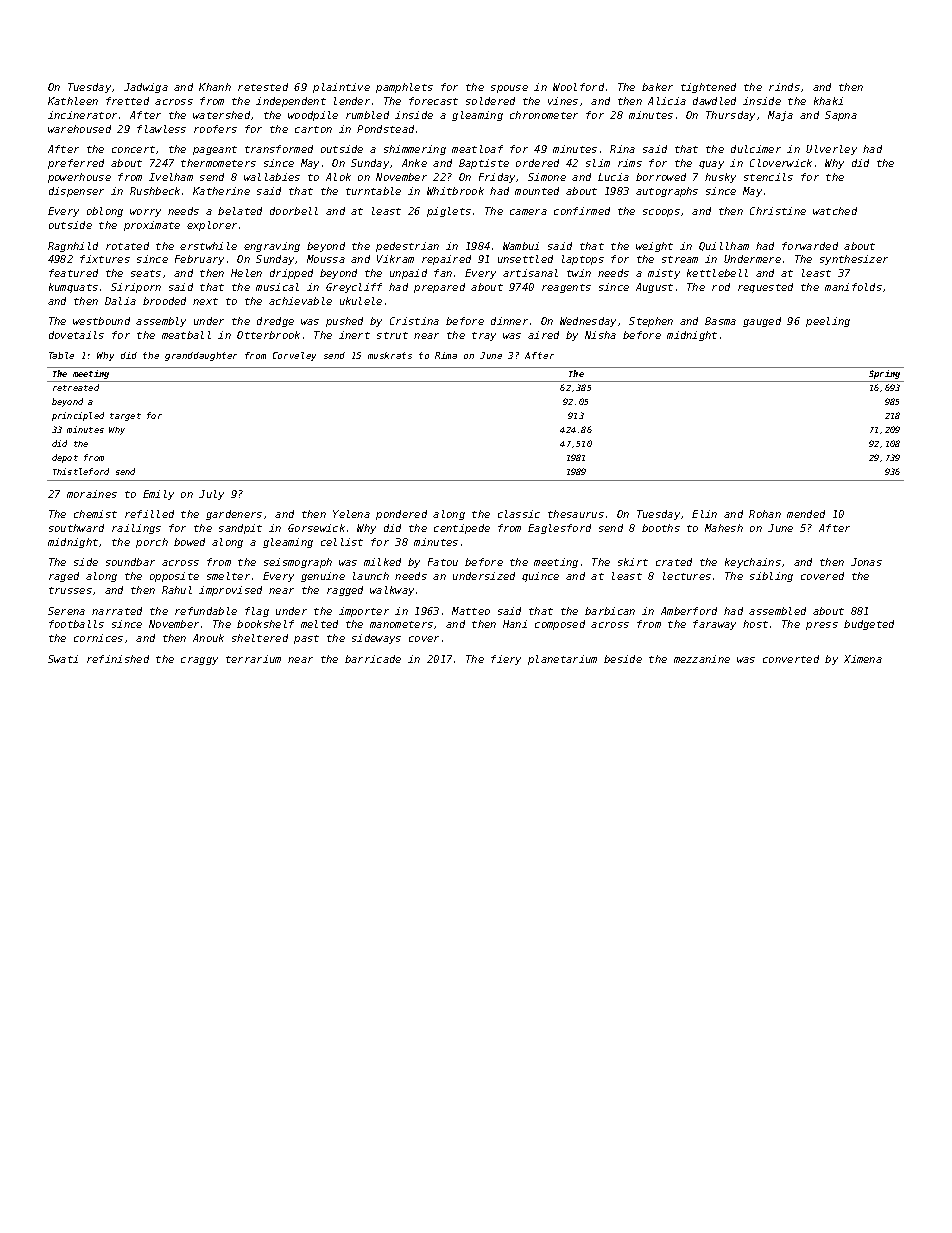  What do you see at coordinates (784, 87) in the screenshot?
I see `rinds` at bounding box center [784, 87].
